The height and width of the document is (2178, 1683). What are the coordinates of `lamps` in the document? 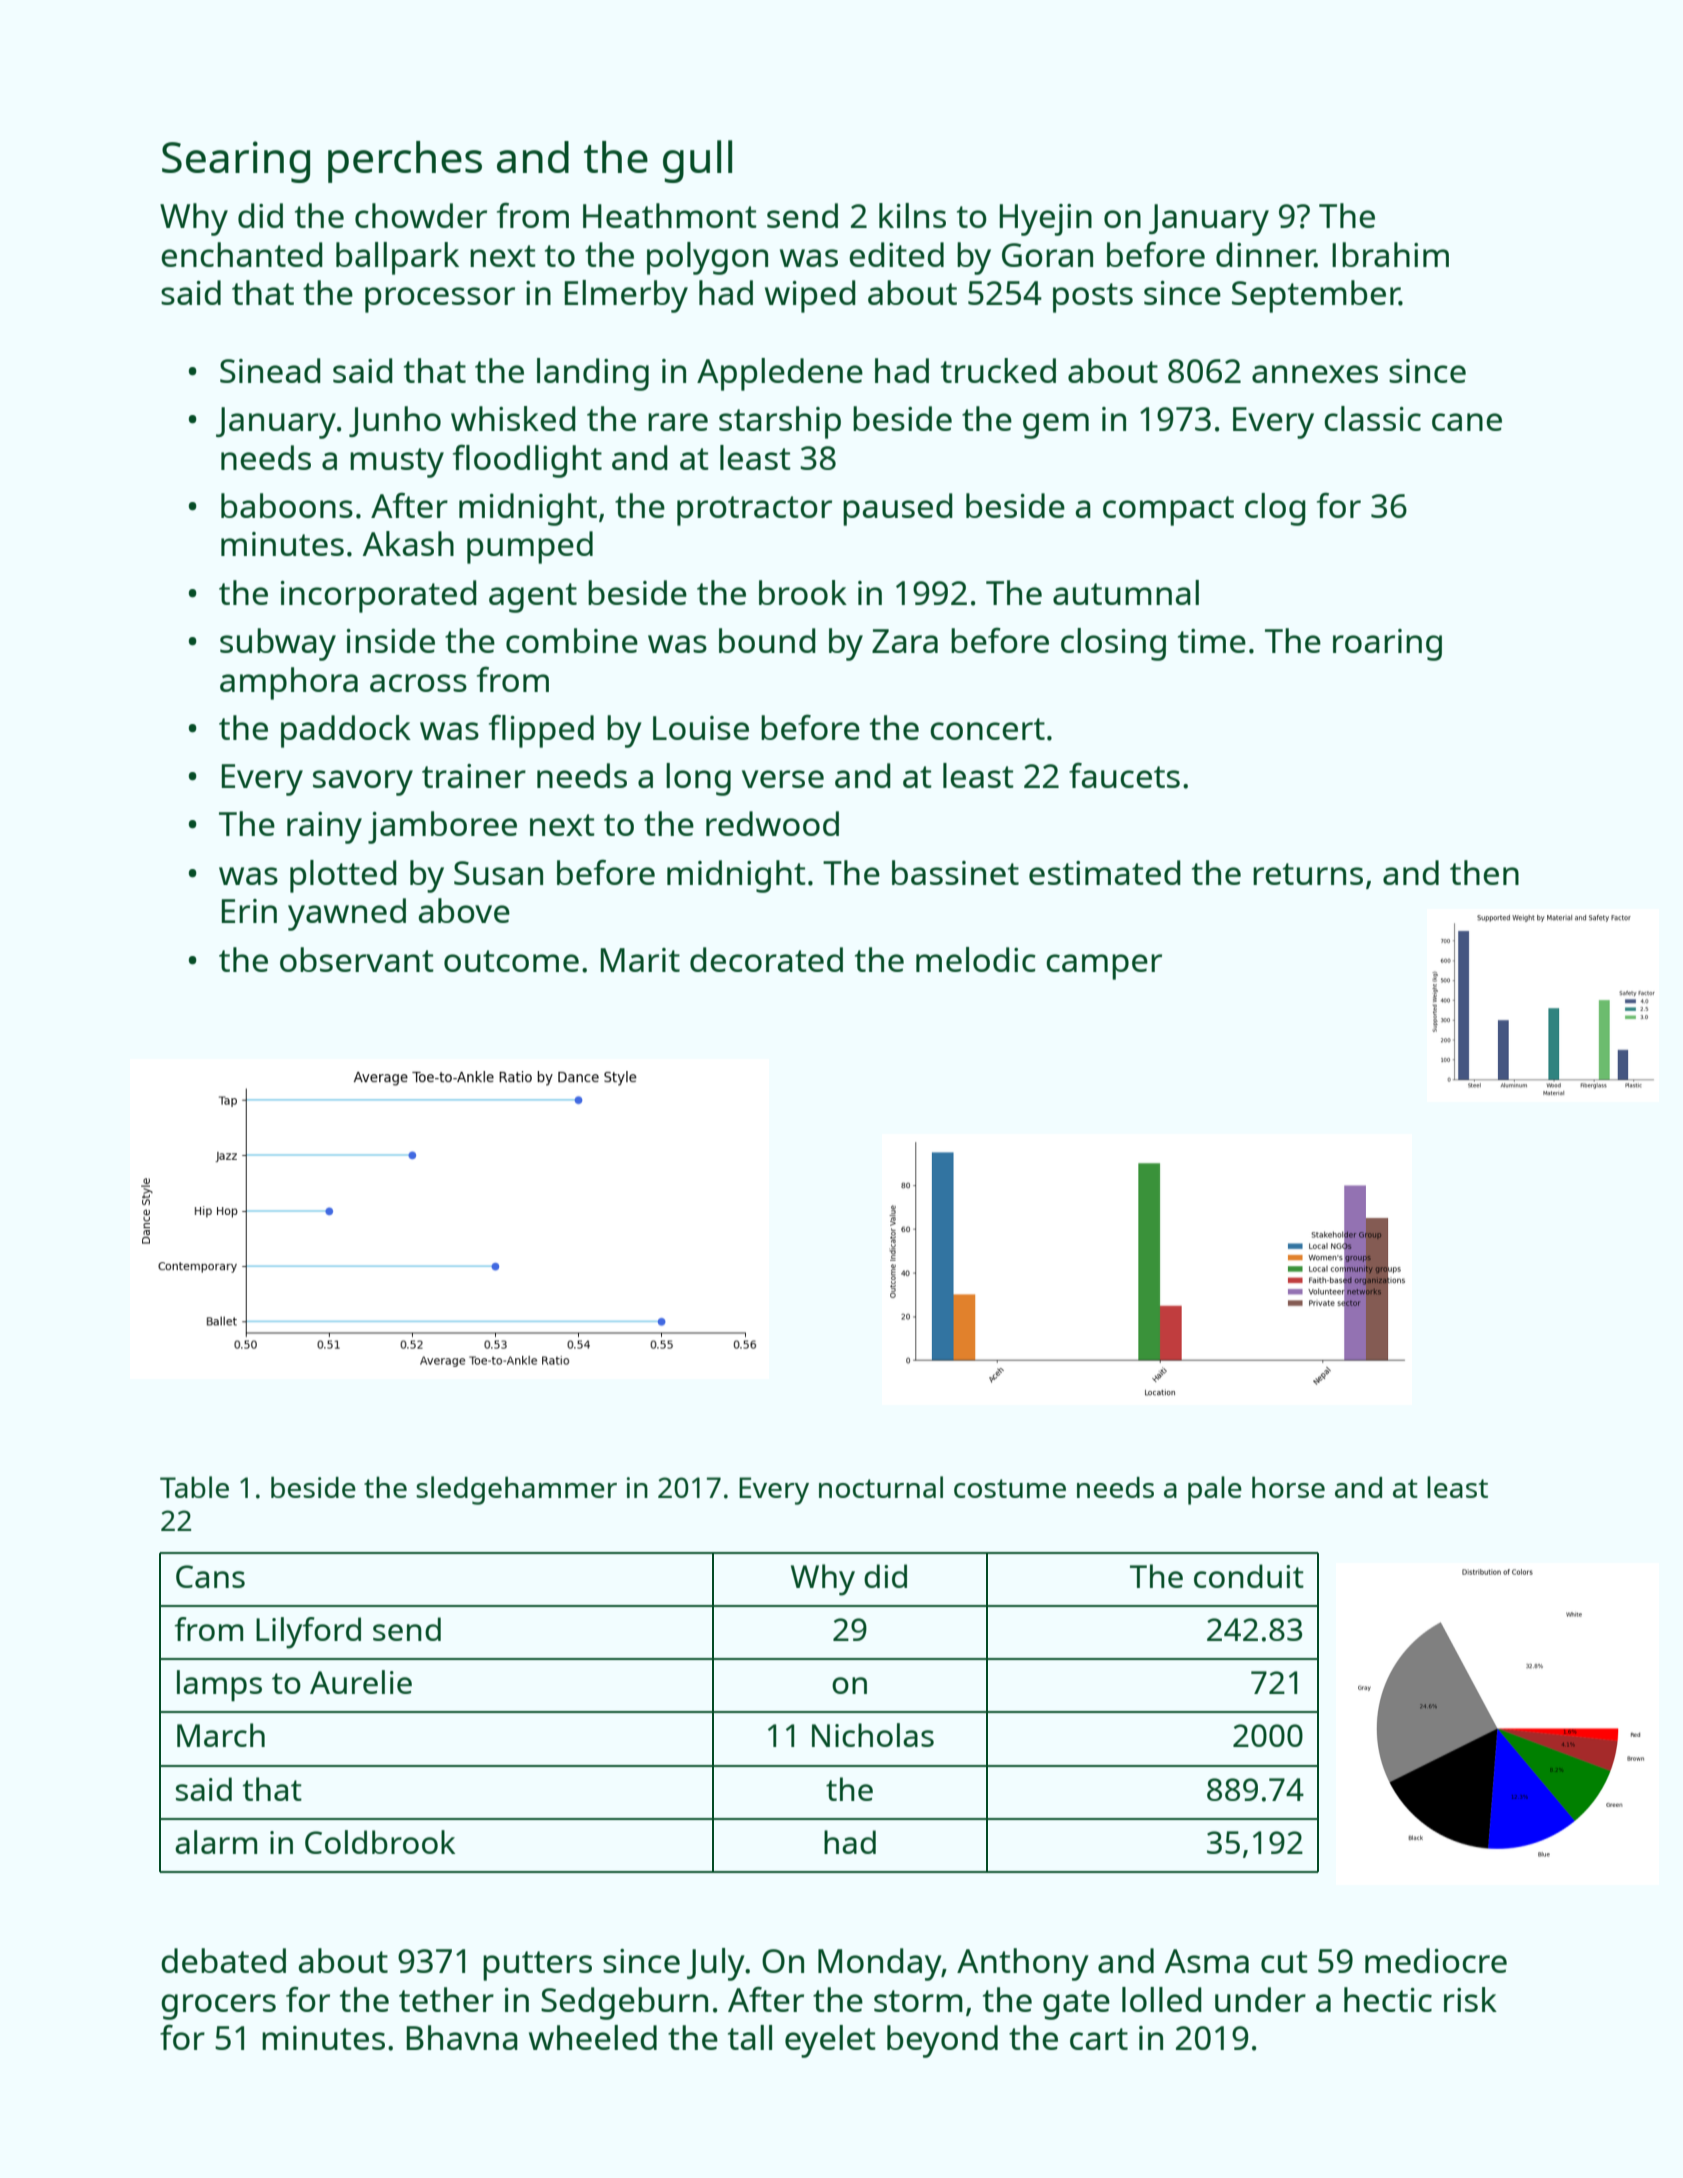 It's located at (219, 1685).
